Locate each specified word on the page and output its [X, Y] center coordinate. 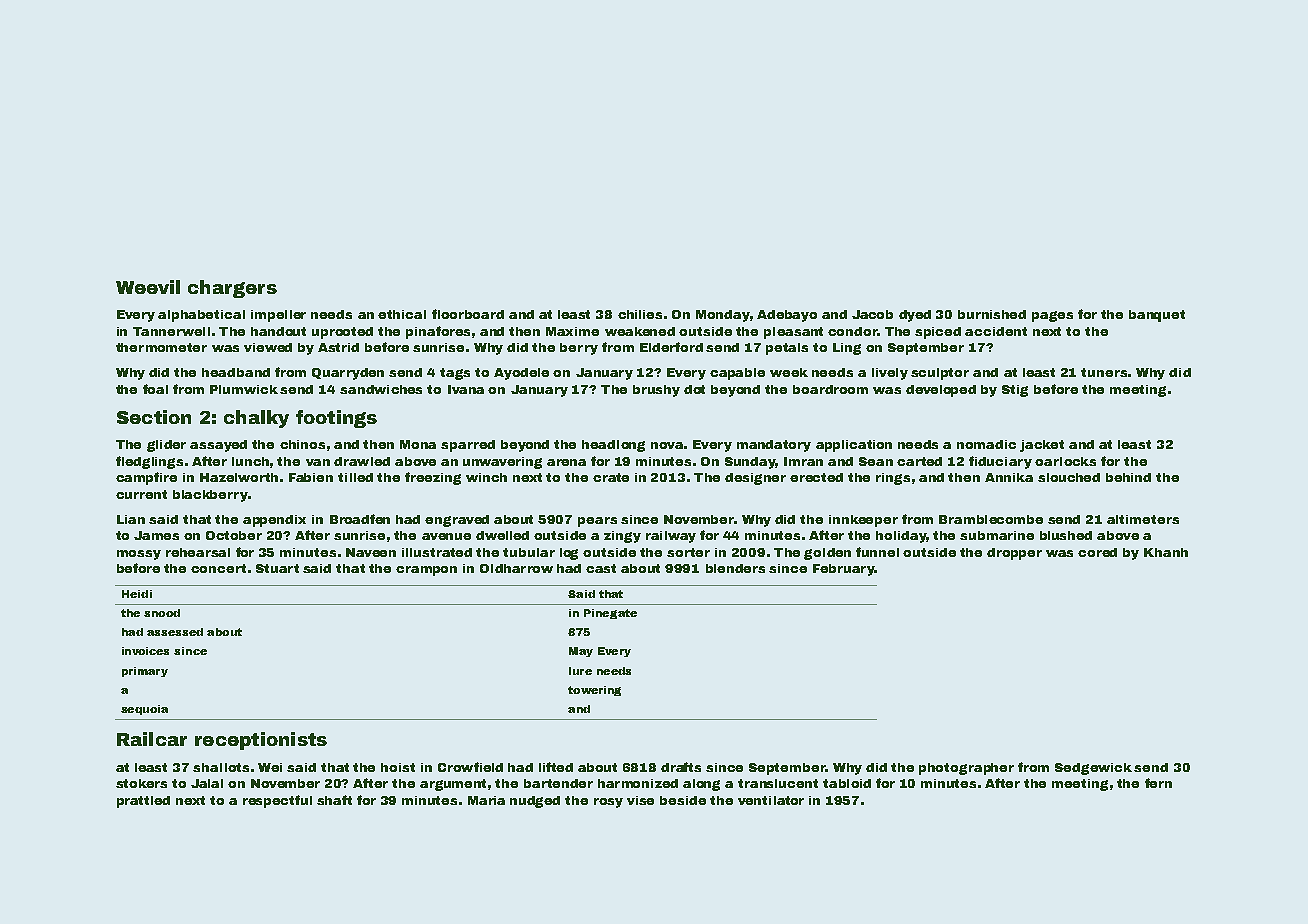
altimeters [1143, 519]
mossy [139, 555]
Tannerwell [171, 331]
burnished [992, 314]
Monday [723, 316]
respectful [277, 801]
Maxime [572, 331]
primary [145, 672]
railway [671, 537]
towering [594, 691]
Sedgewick [1093, 769]
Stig [1015, 391]
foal [155, 389]
